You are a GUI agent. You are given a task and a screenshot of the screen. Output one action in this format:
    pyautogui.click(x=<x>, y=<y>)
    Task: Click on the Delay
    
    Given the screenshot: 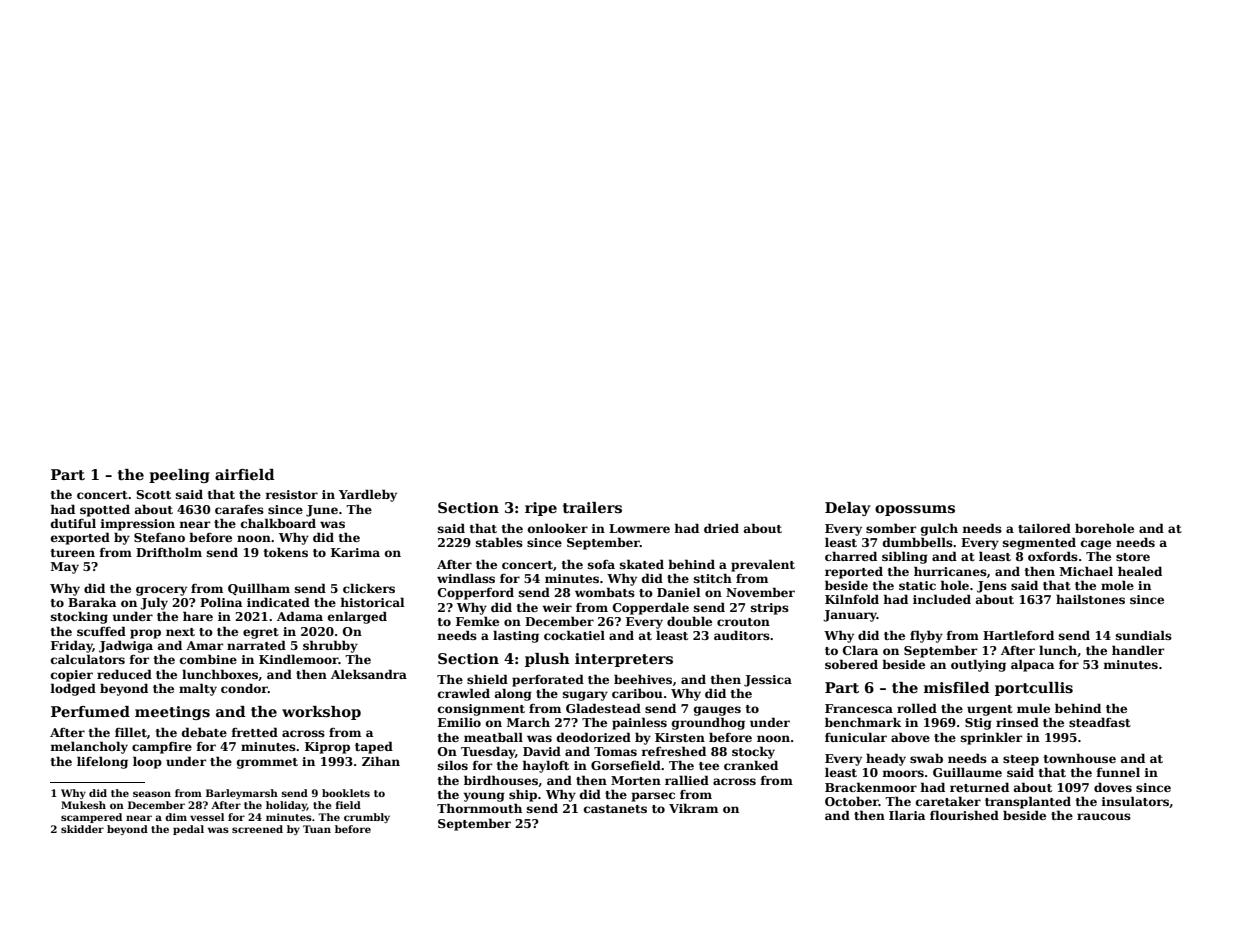 What is the action you would take?
    pyautogui.click(x=848, y=509)
